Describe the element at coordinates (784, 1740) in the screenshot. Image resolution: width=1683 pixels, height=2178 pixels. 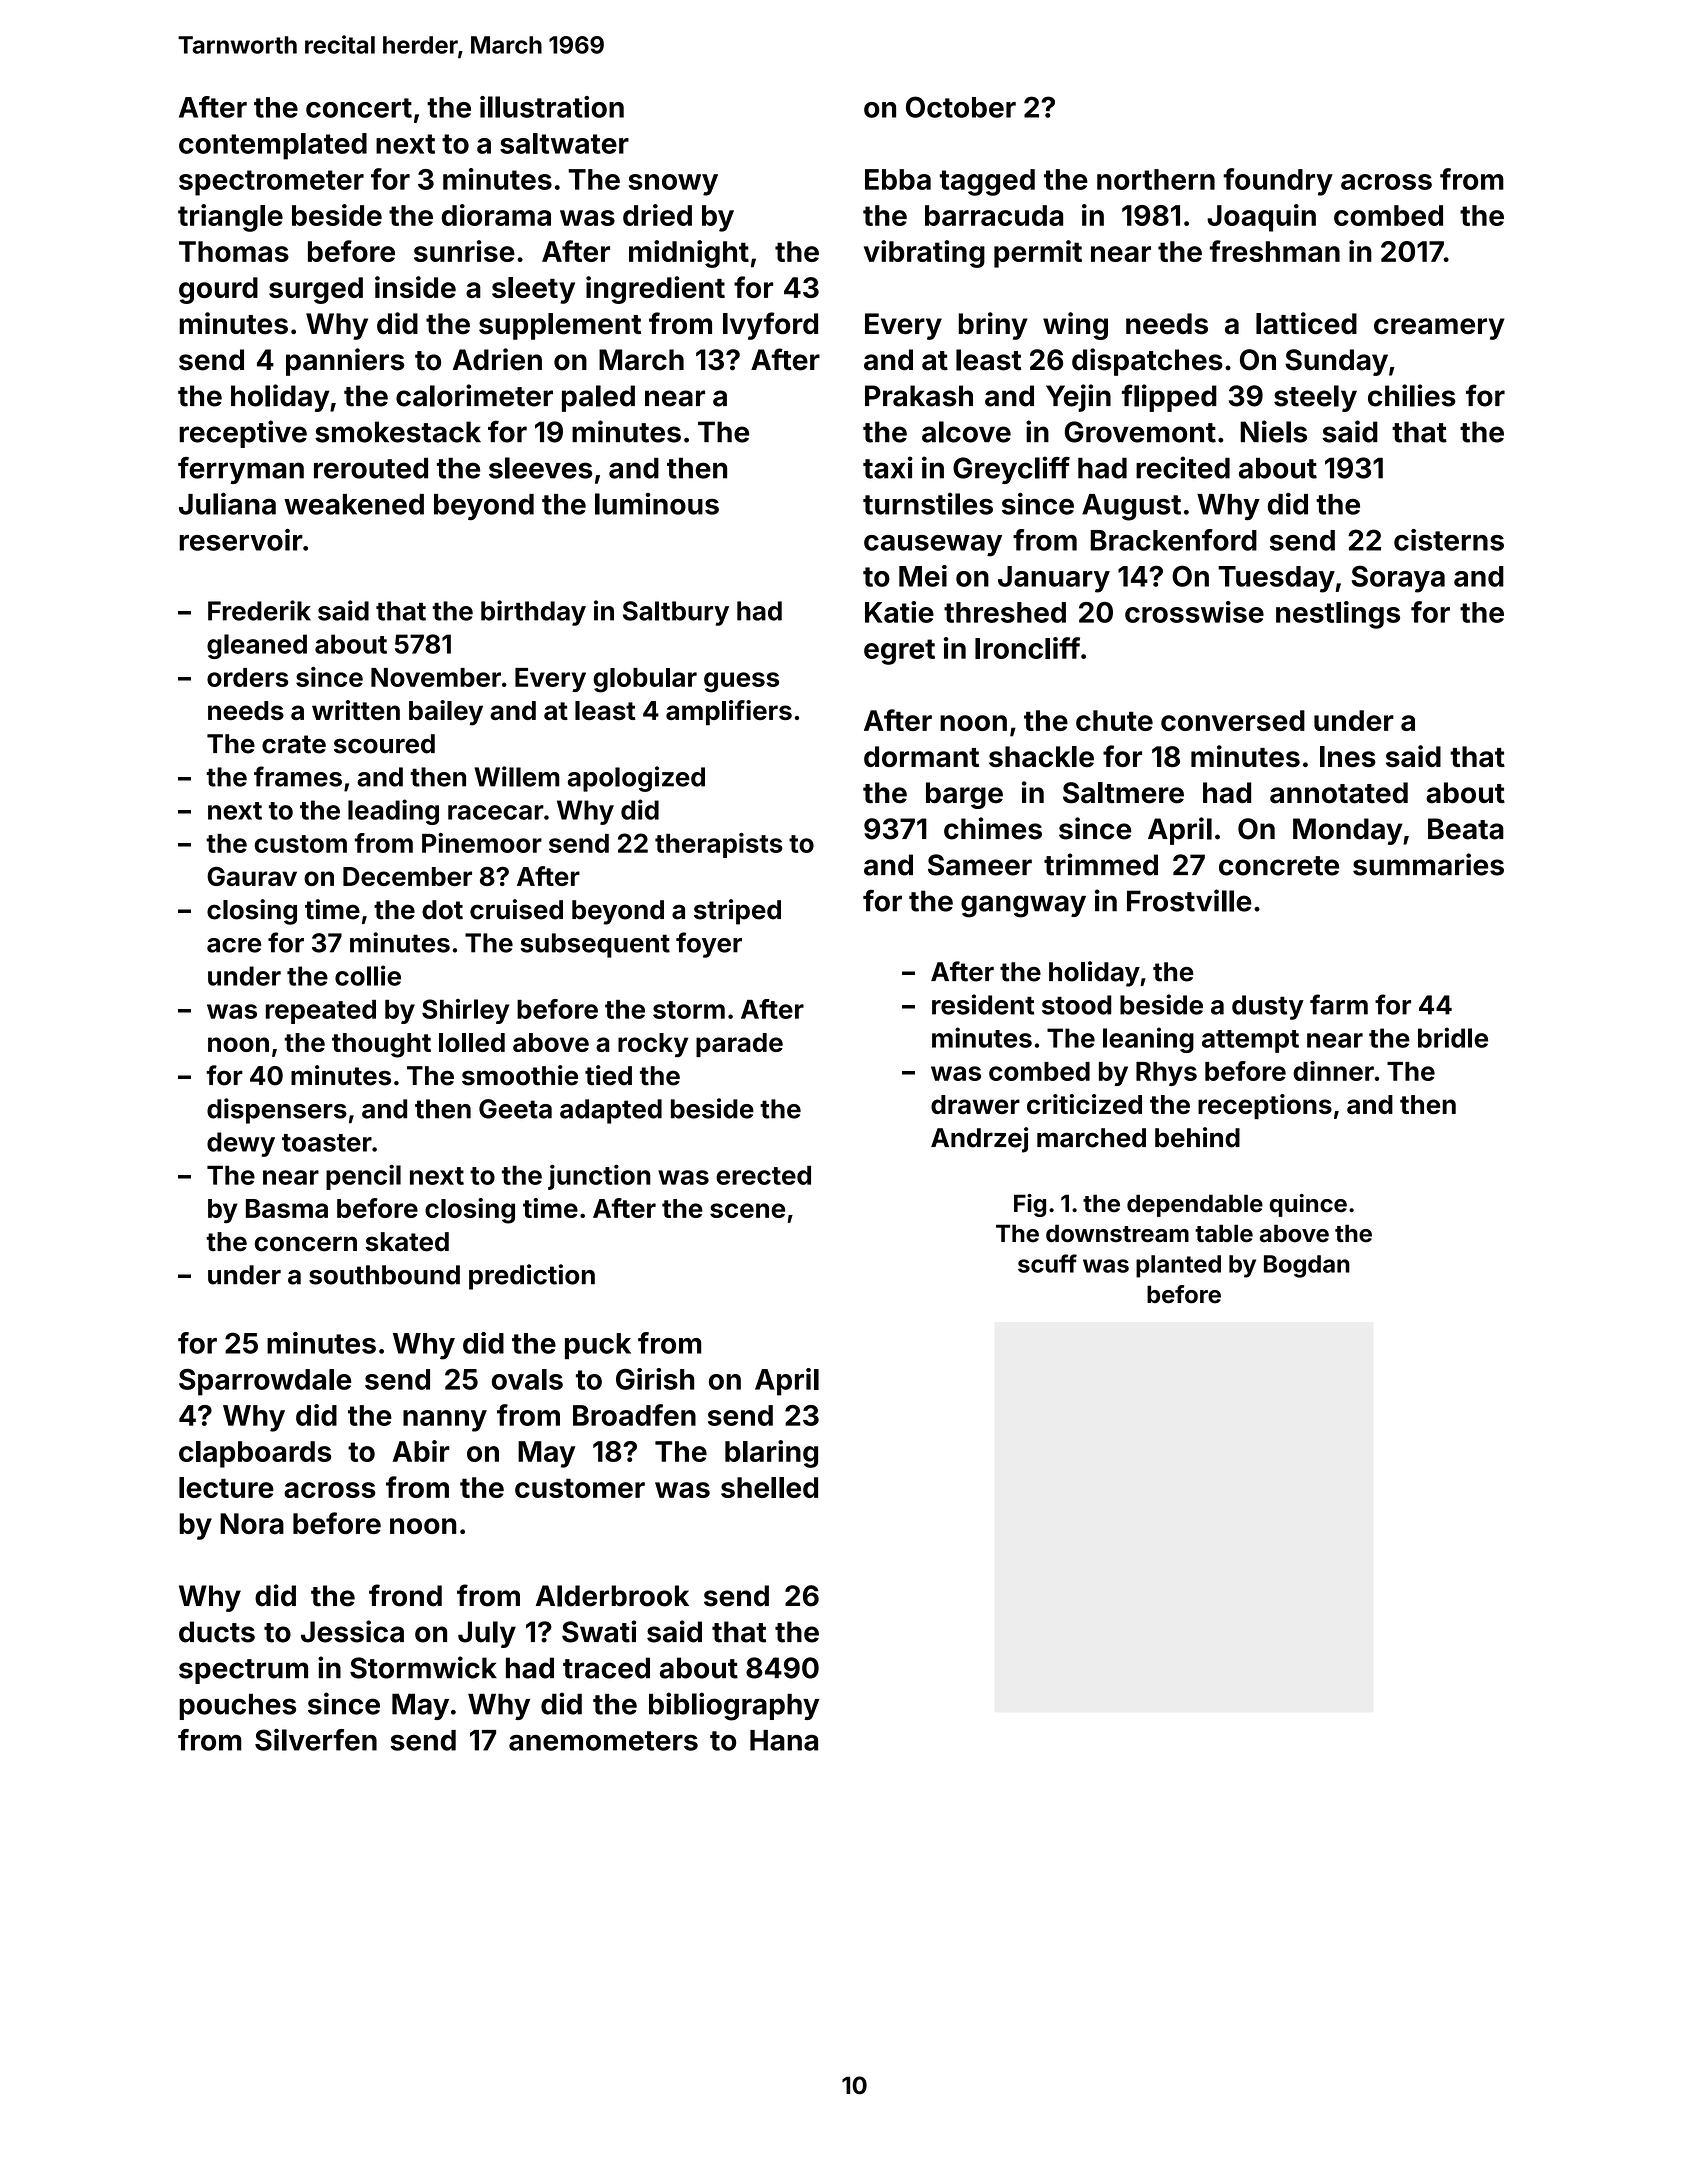
I see `Hana` at that location.
